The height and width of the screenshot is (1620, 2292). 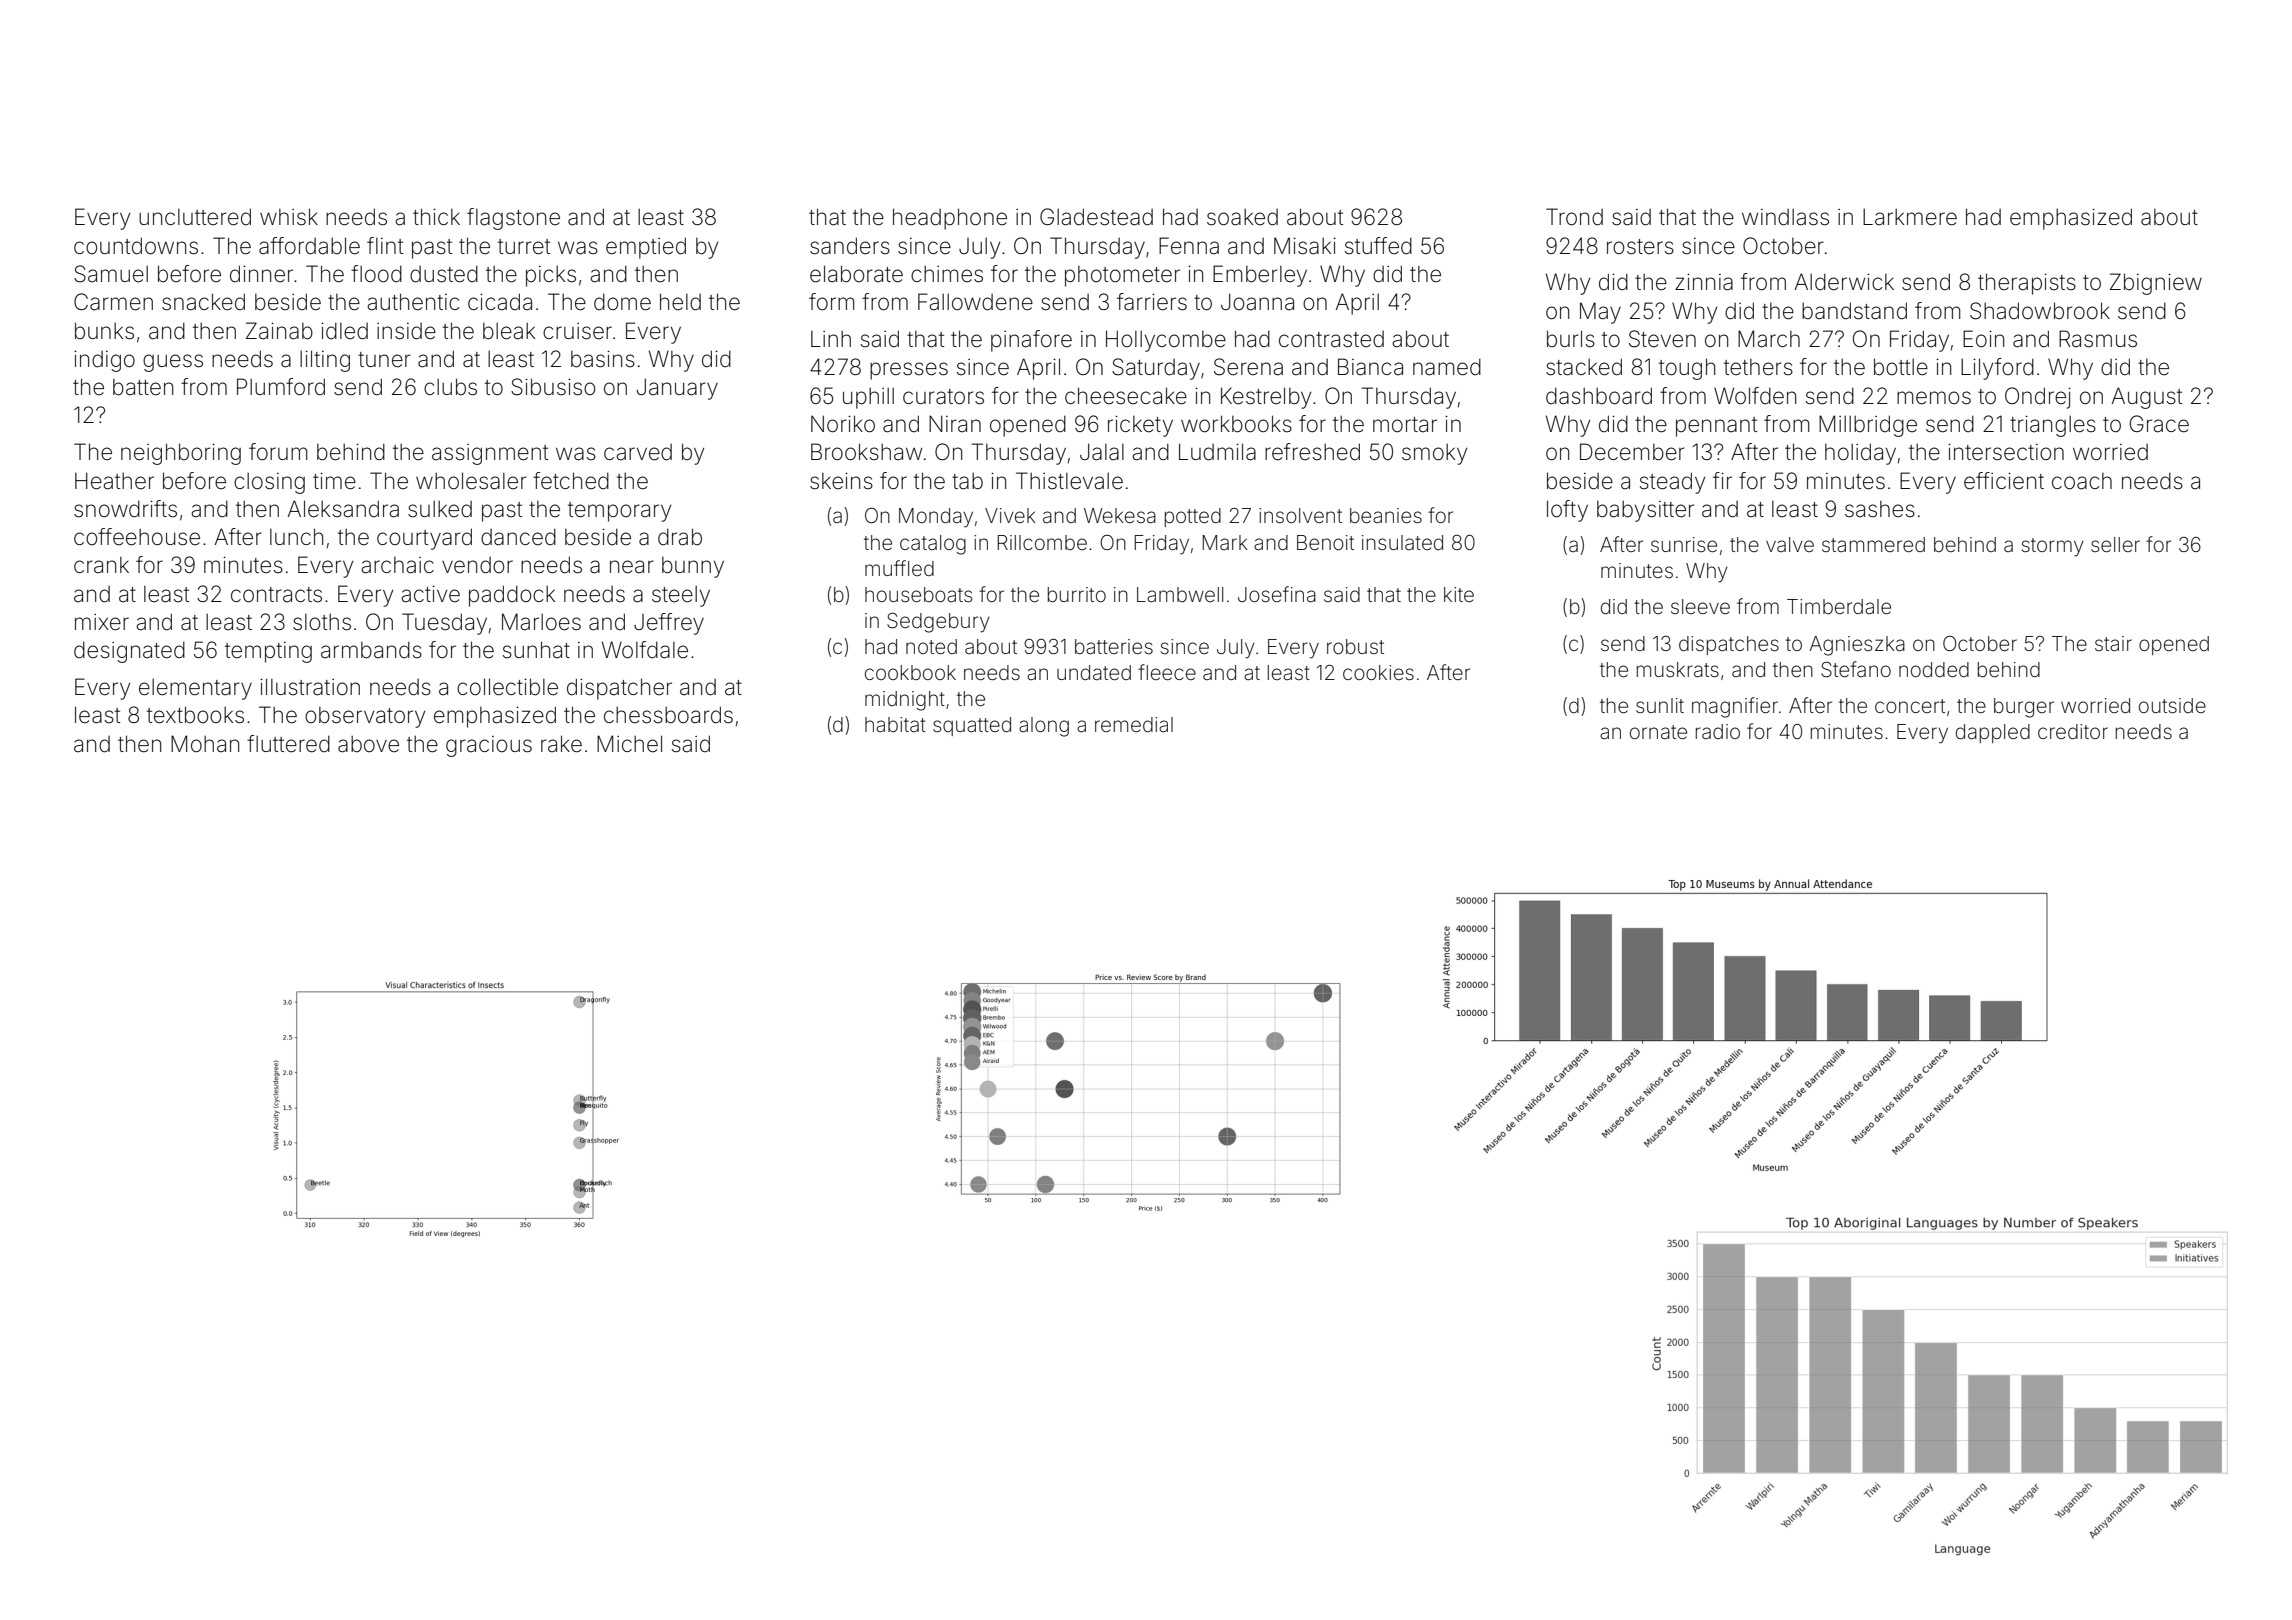 What do you see at coordinates (444, 274) in the screenshot?
I see `dusted` at bounding box center [444, 274].
